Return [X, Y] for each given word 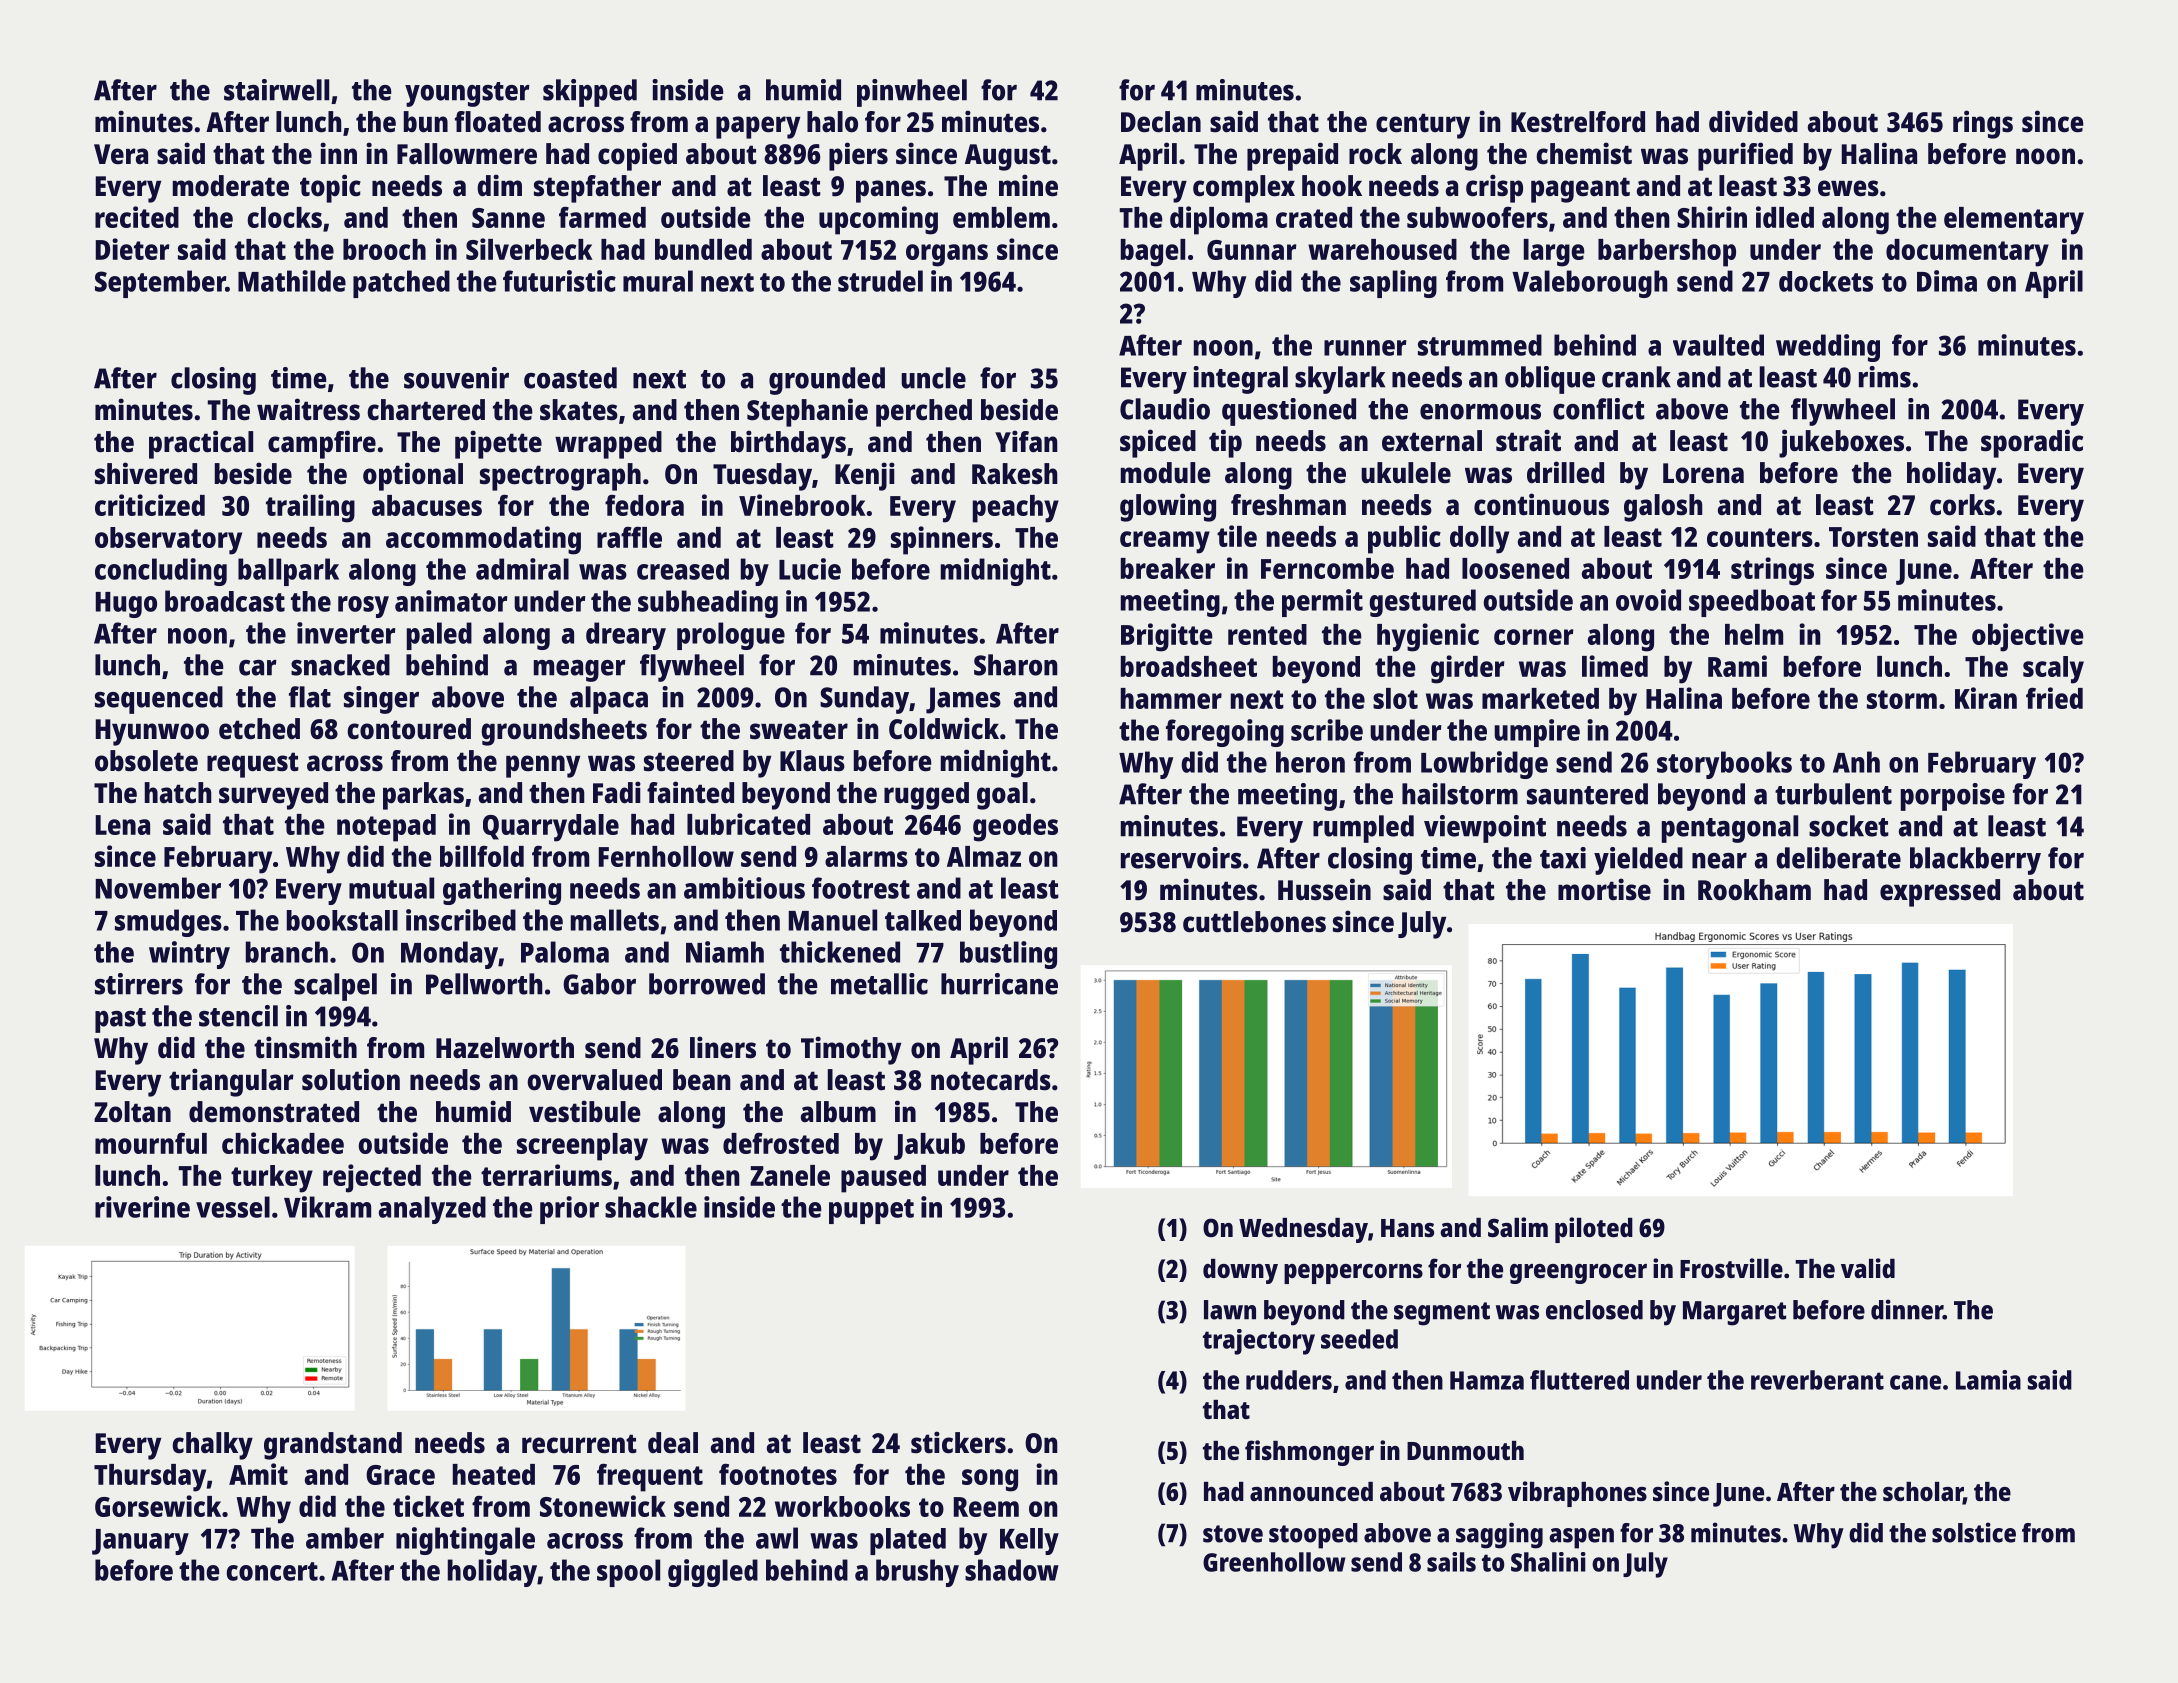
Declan [1161, 122]
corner [1533, 637]
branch [287, 952]
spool [628, 1573]
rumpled [1363, 829]
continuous [1541, 504]
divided [1753, 121]
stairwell [276, 90]
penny [543, 766]
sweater [799, 730]
